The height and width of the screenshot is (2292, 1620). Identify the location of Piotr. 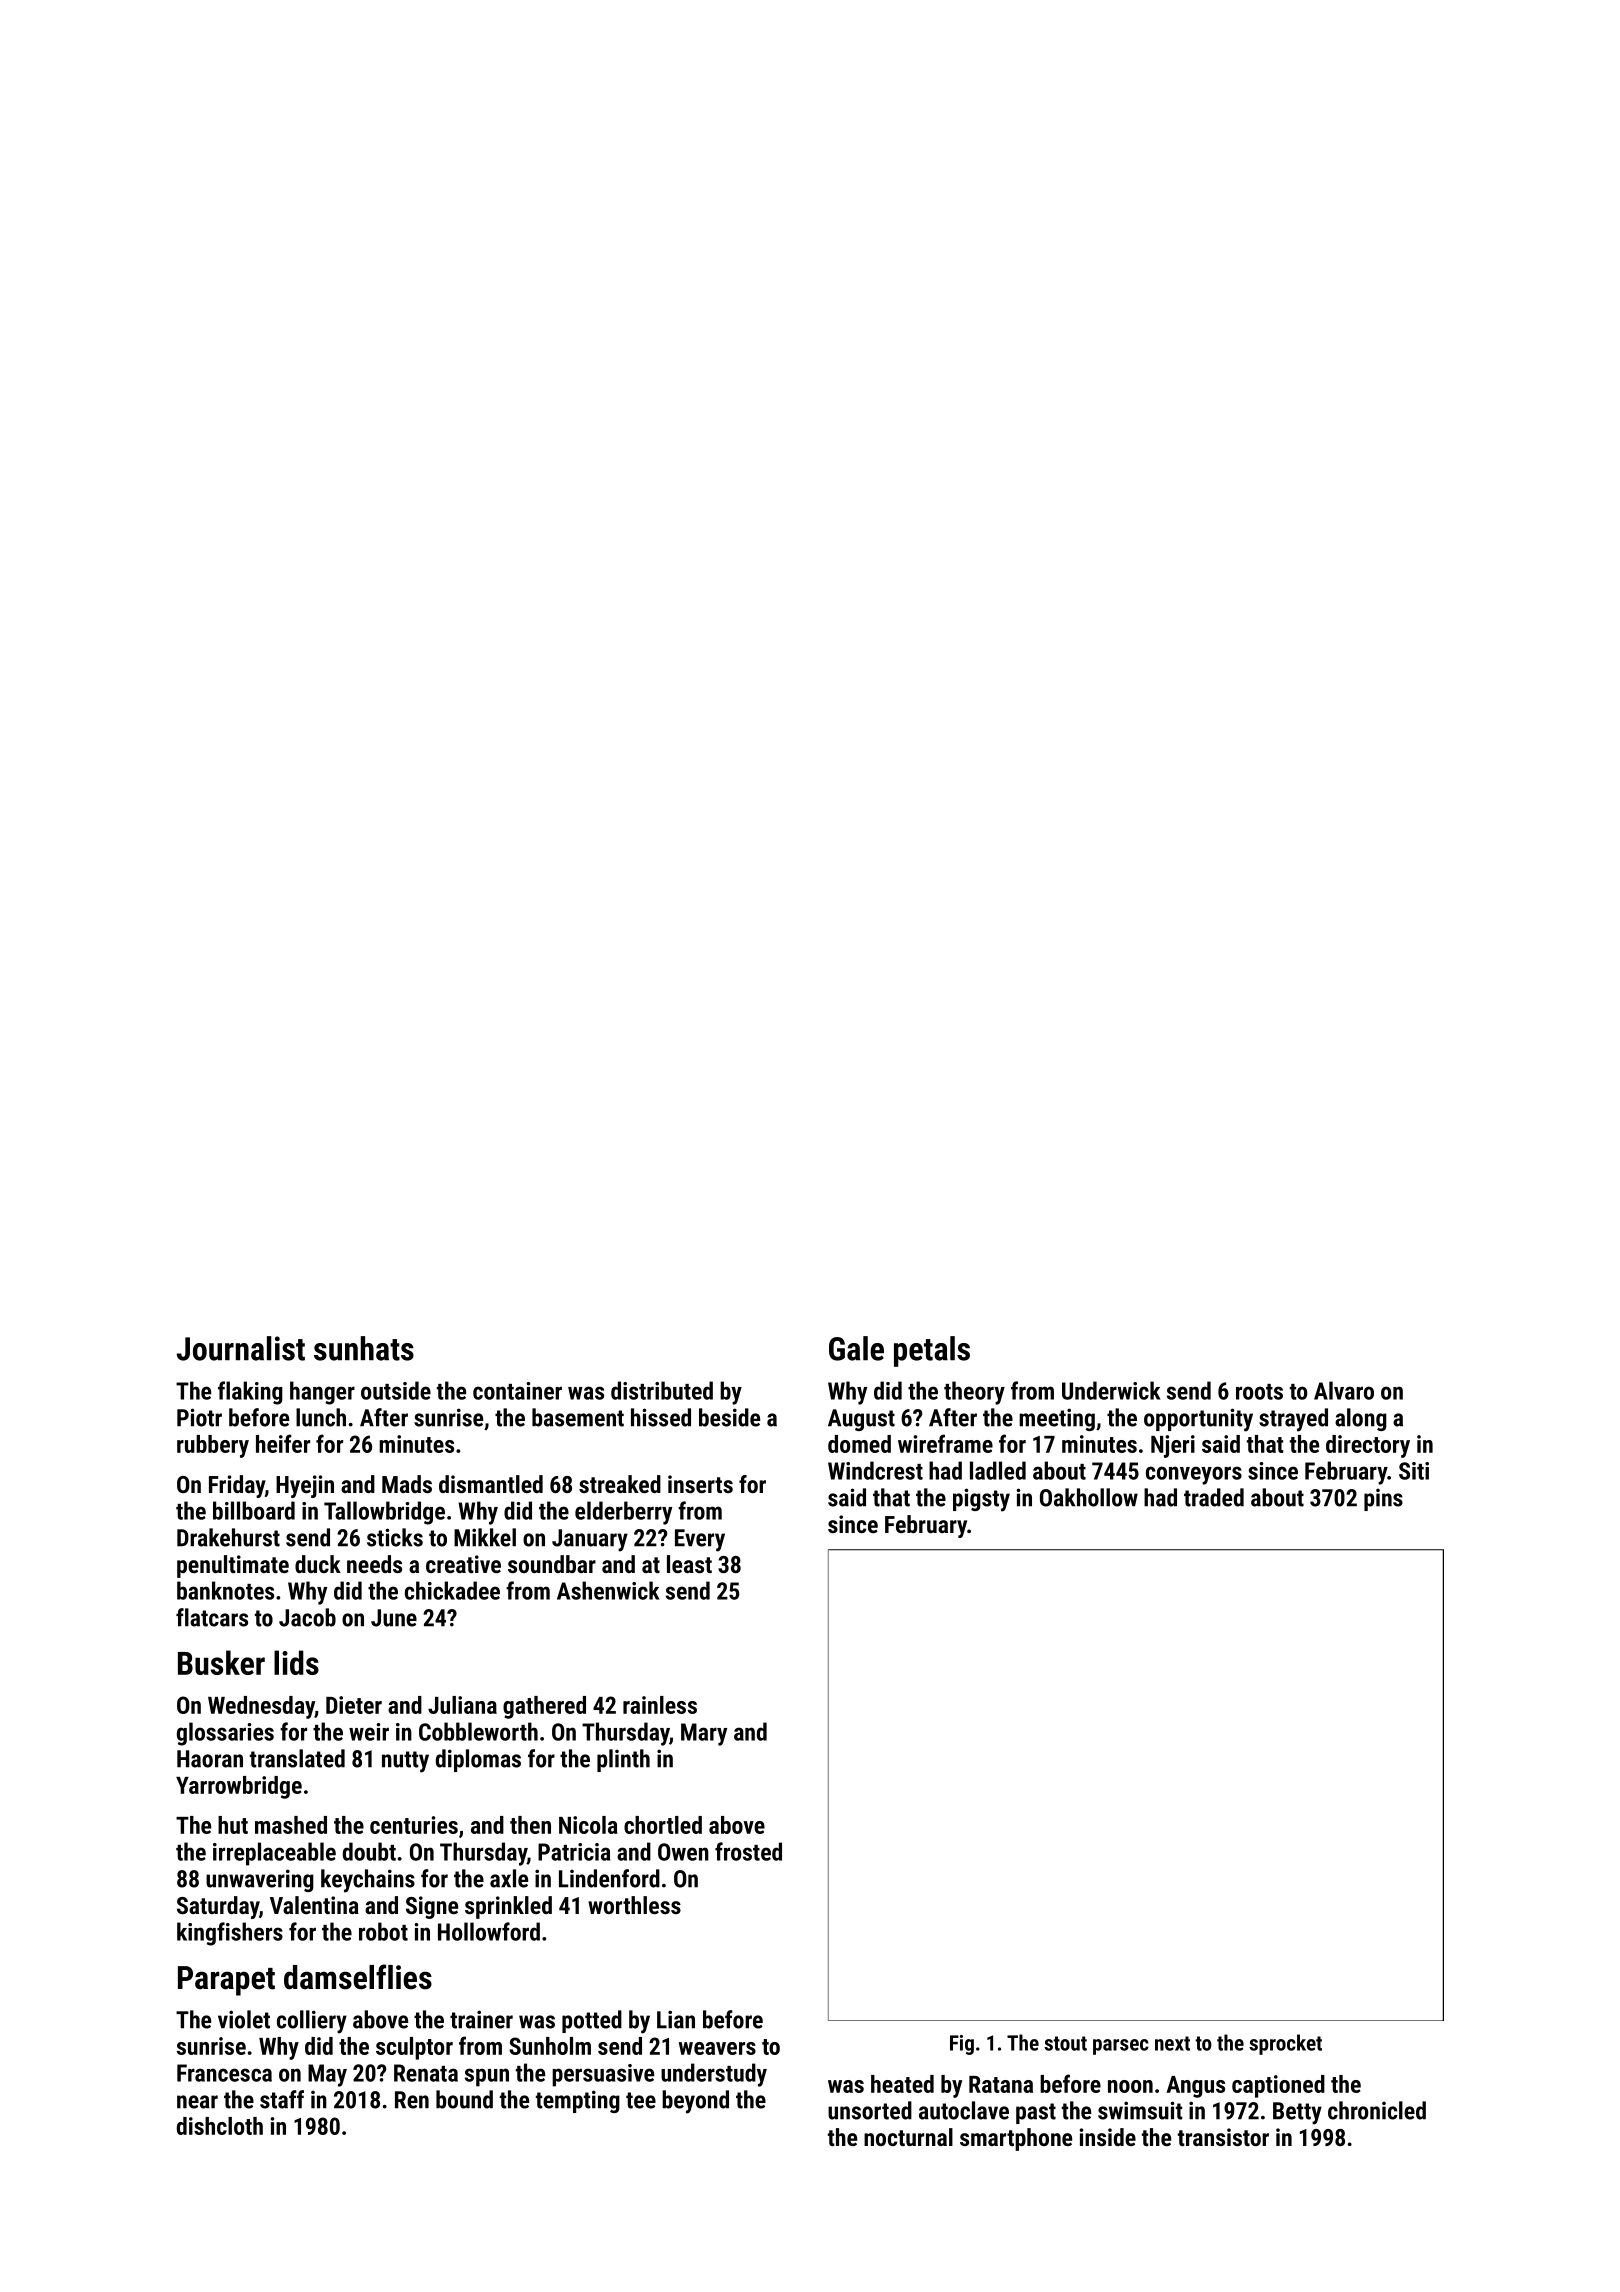
(199, 1417).
